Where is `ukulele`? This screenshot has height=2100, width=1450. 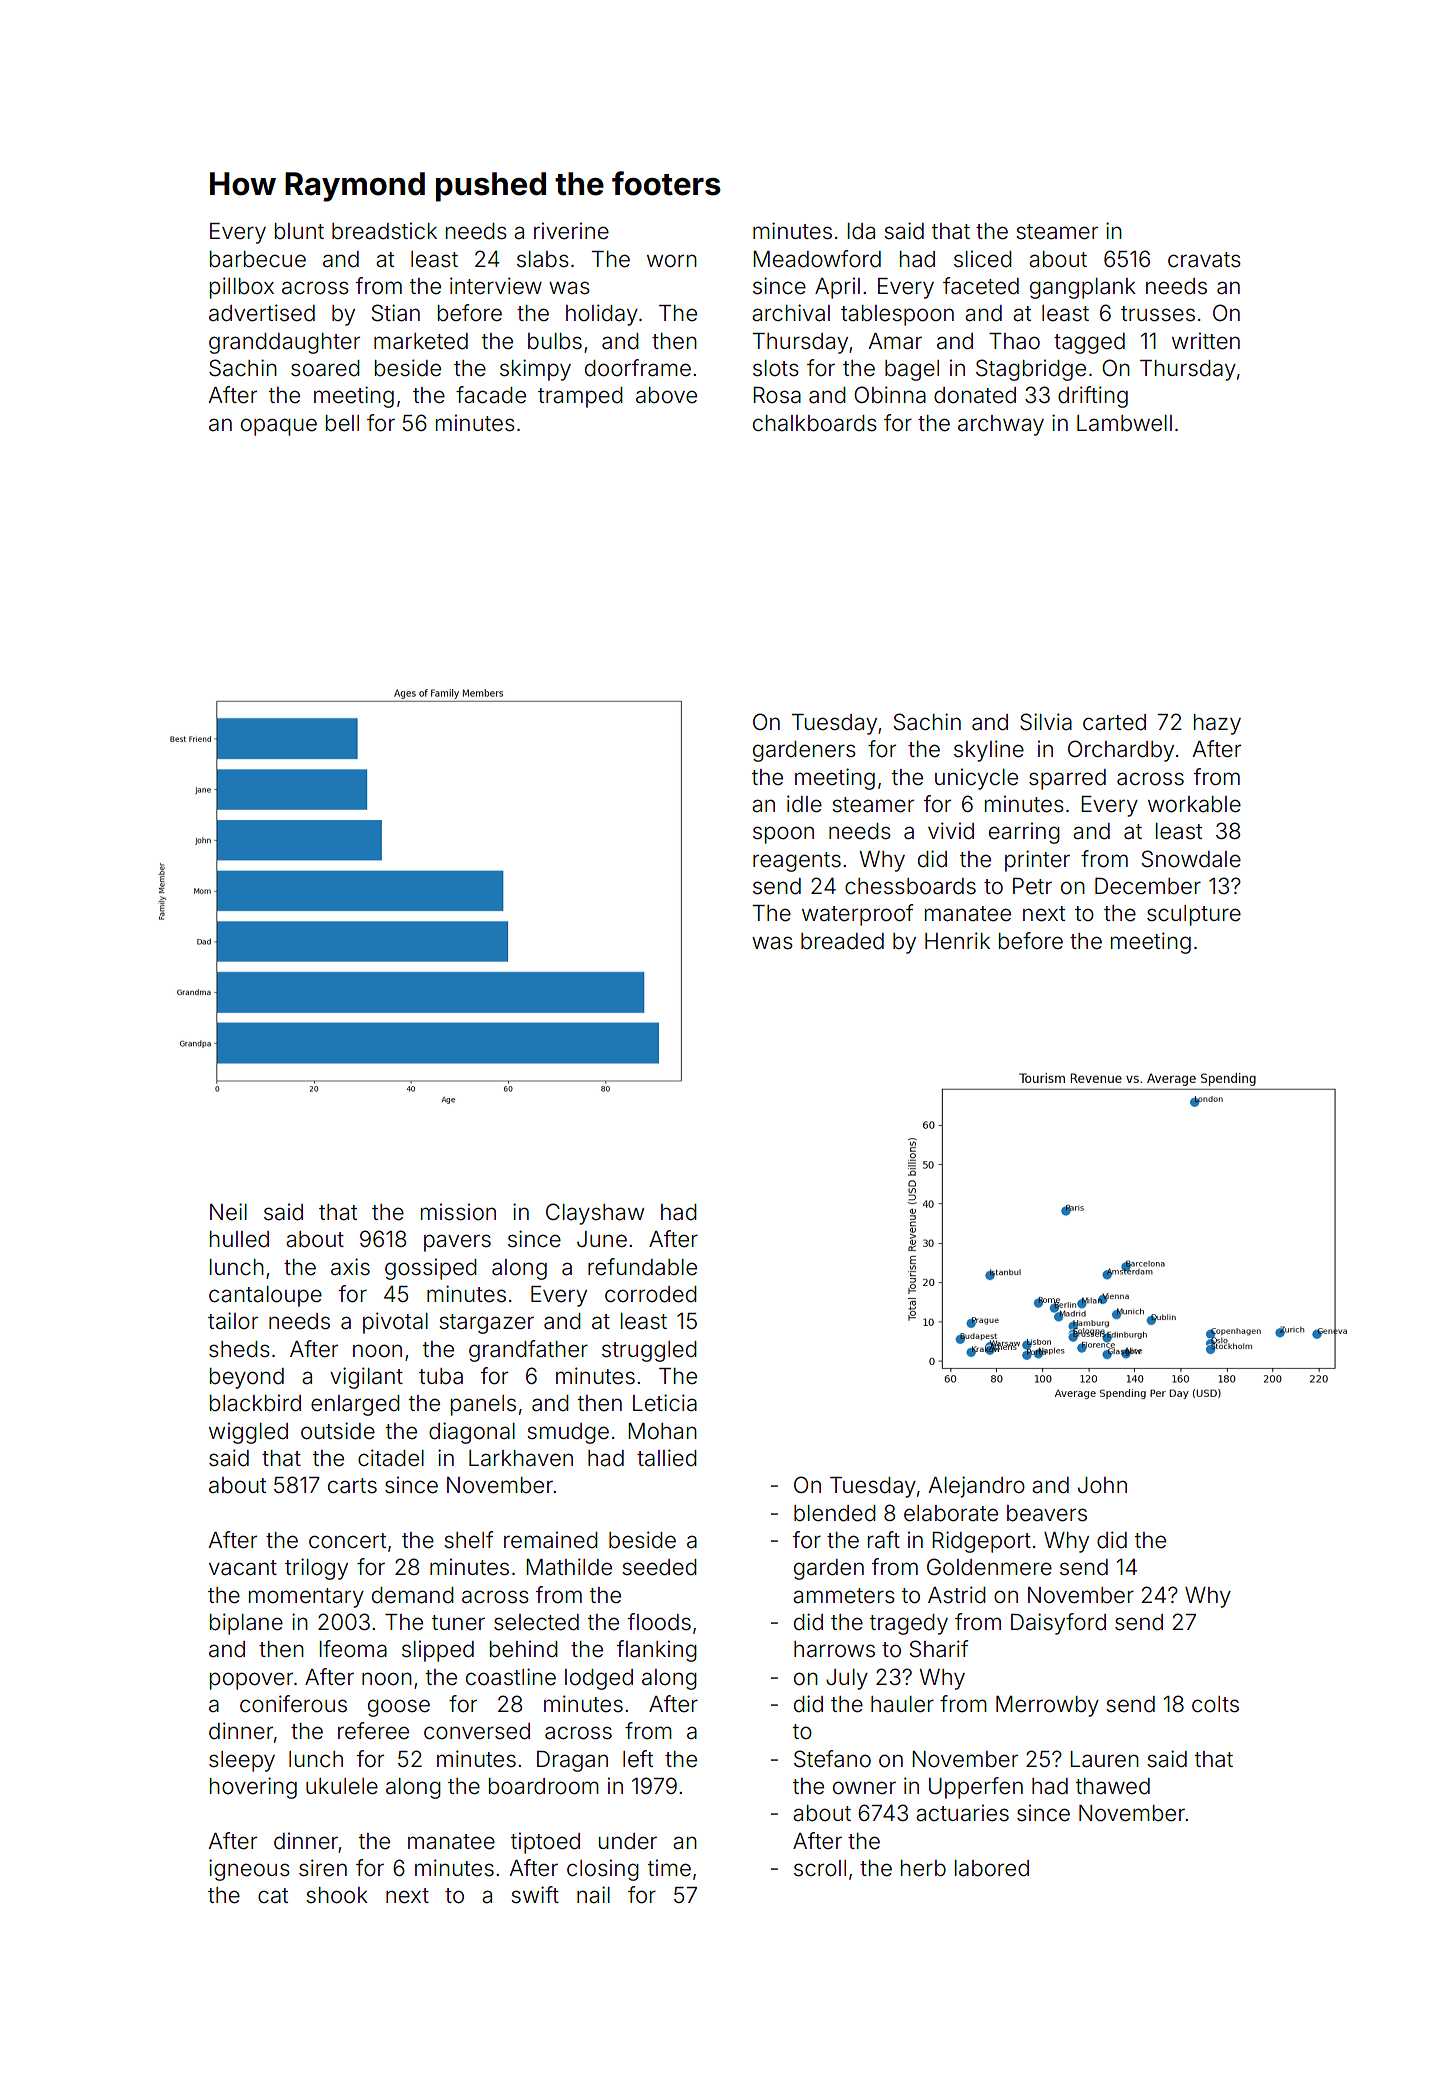 ukulele is located at coordinates (342, 1786).
